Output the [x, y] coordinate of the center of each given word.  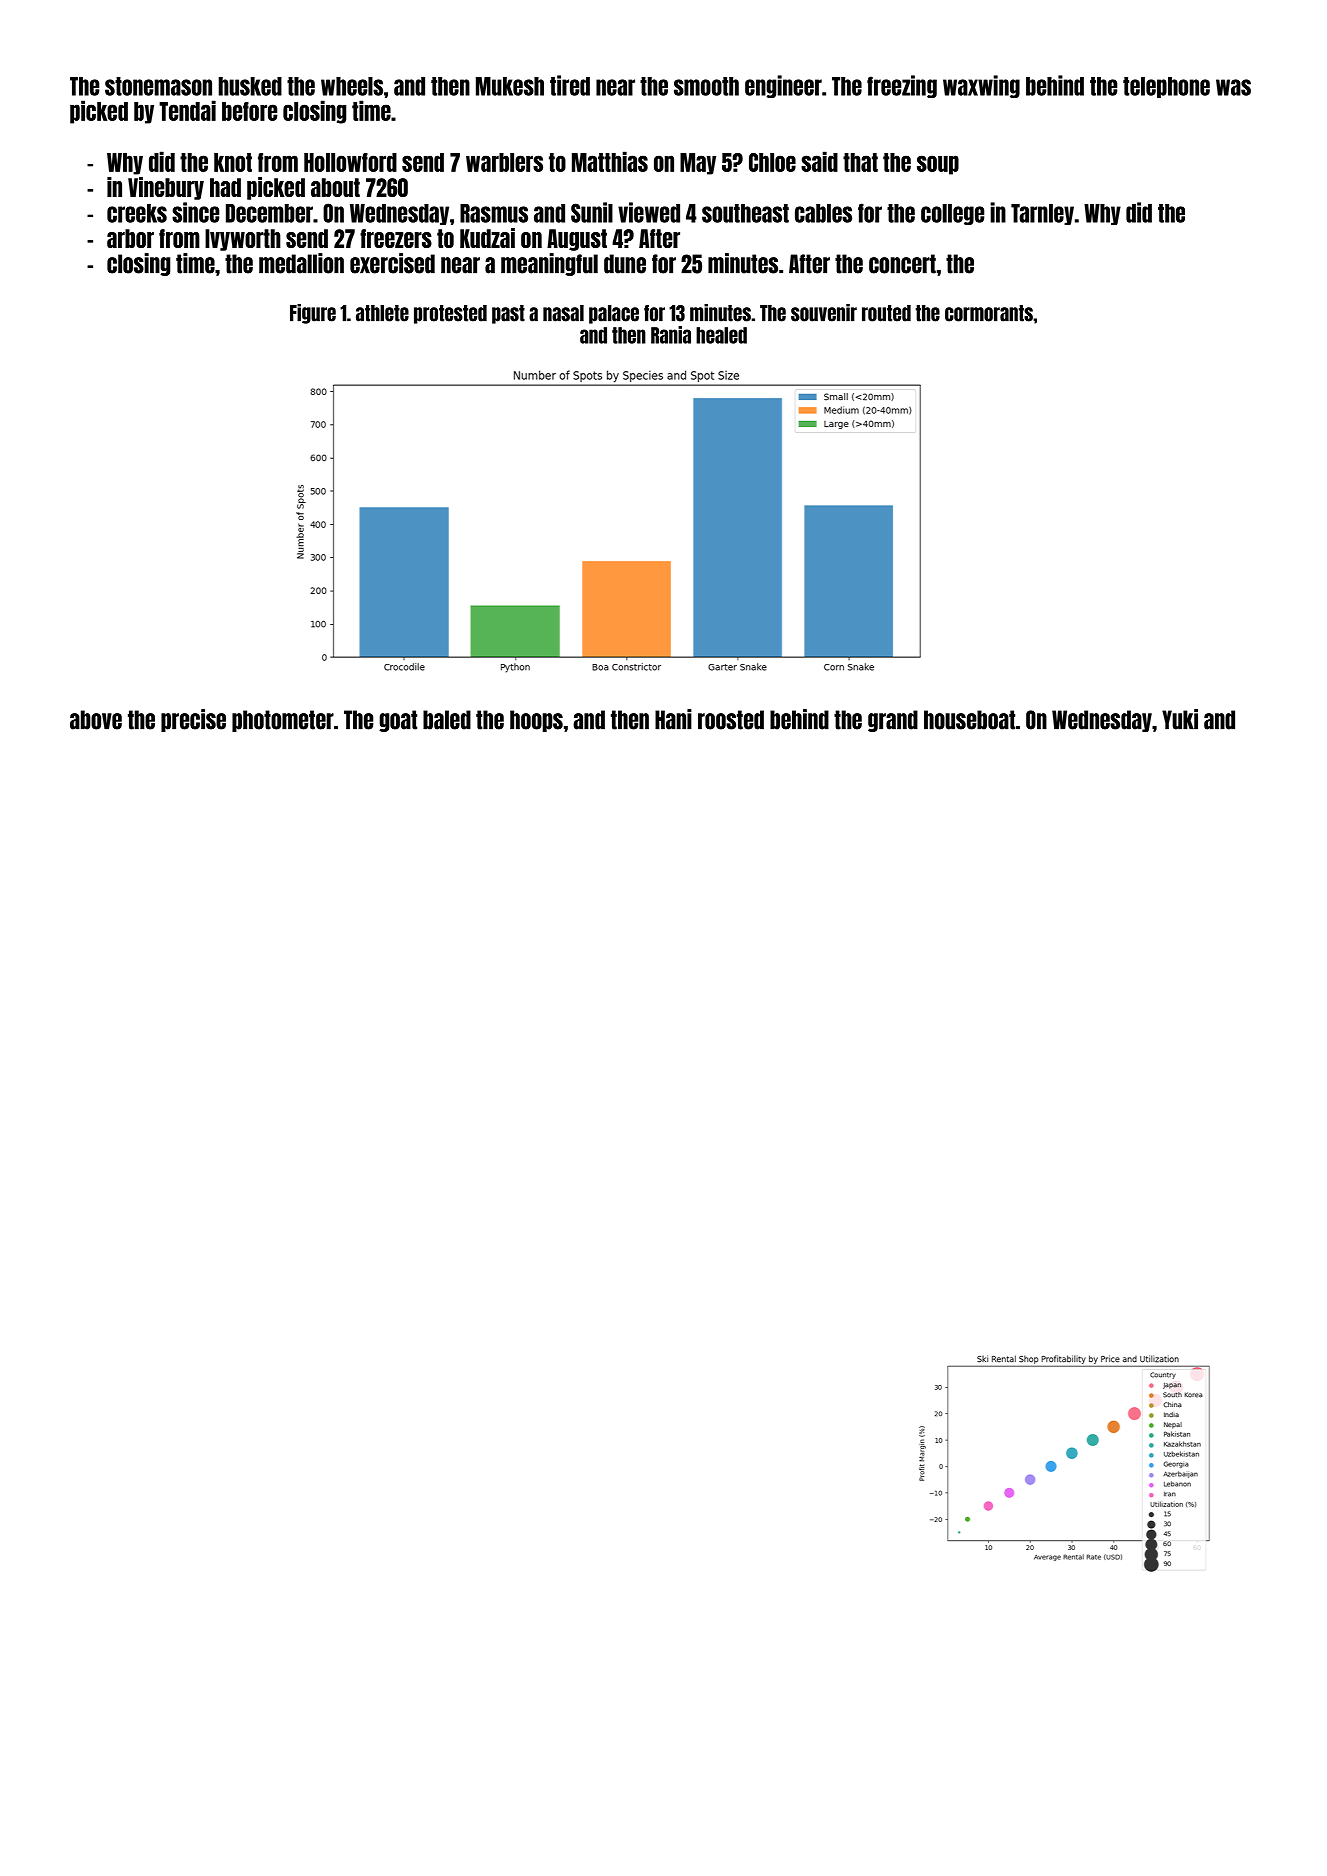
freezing [902, 86]
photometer [283, 721]
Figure [313, 314]
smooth [706, 86]
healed [721, 335]
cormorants [989, 313]
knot [233, 162]
